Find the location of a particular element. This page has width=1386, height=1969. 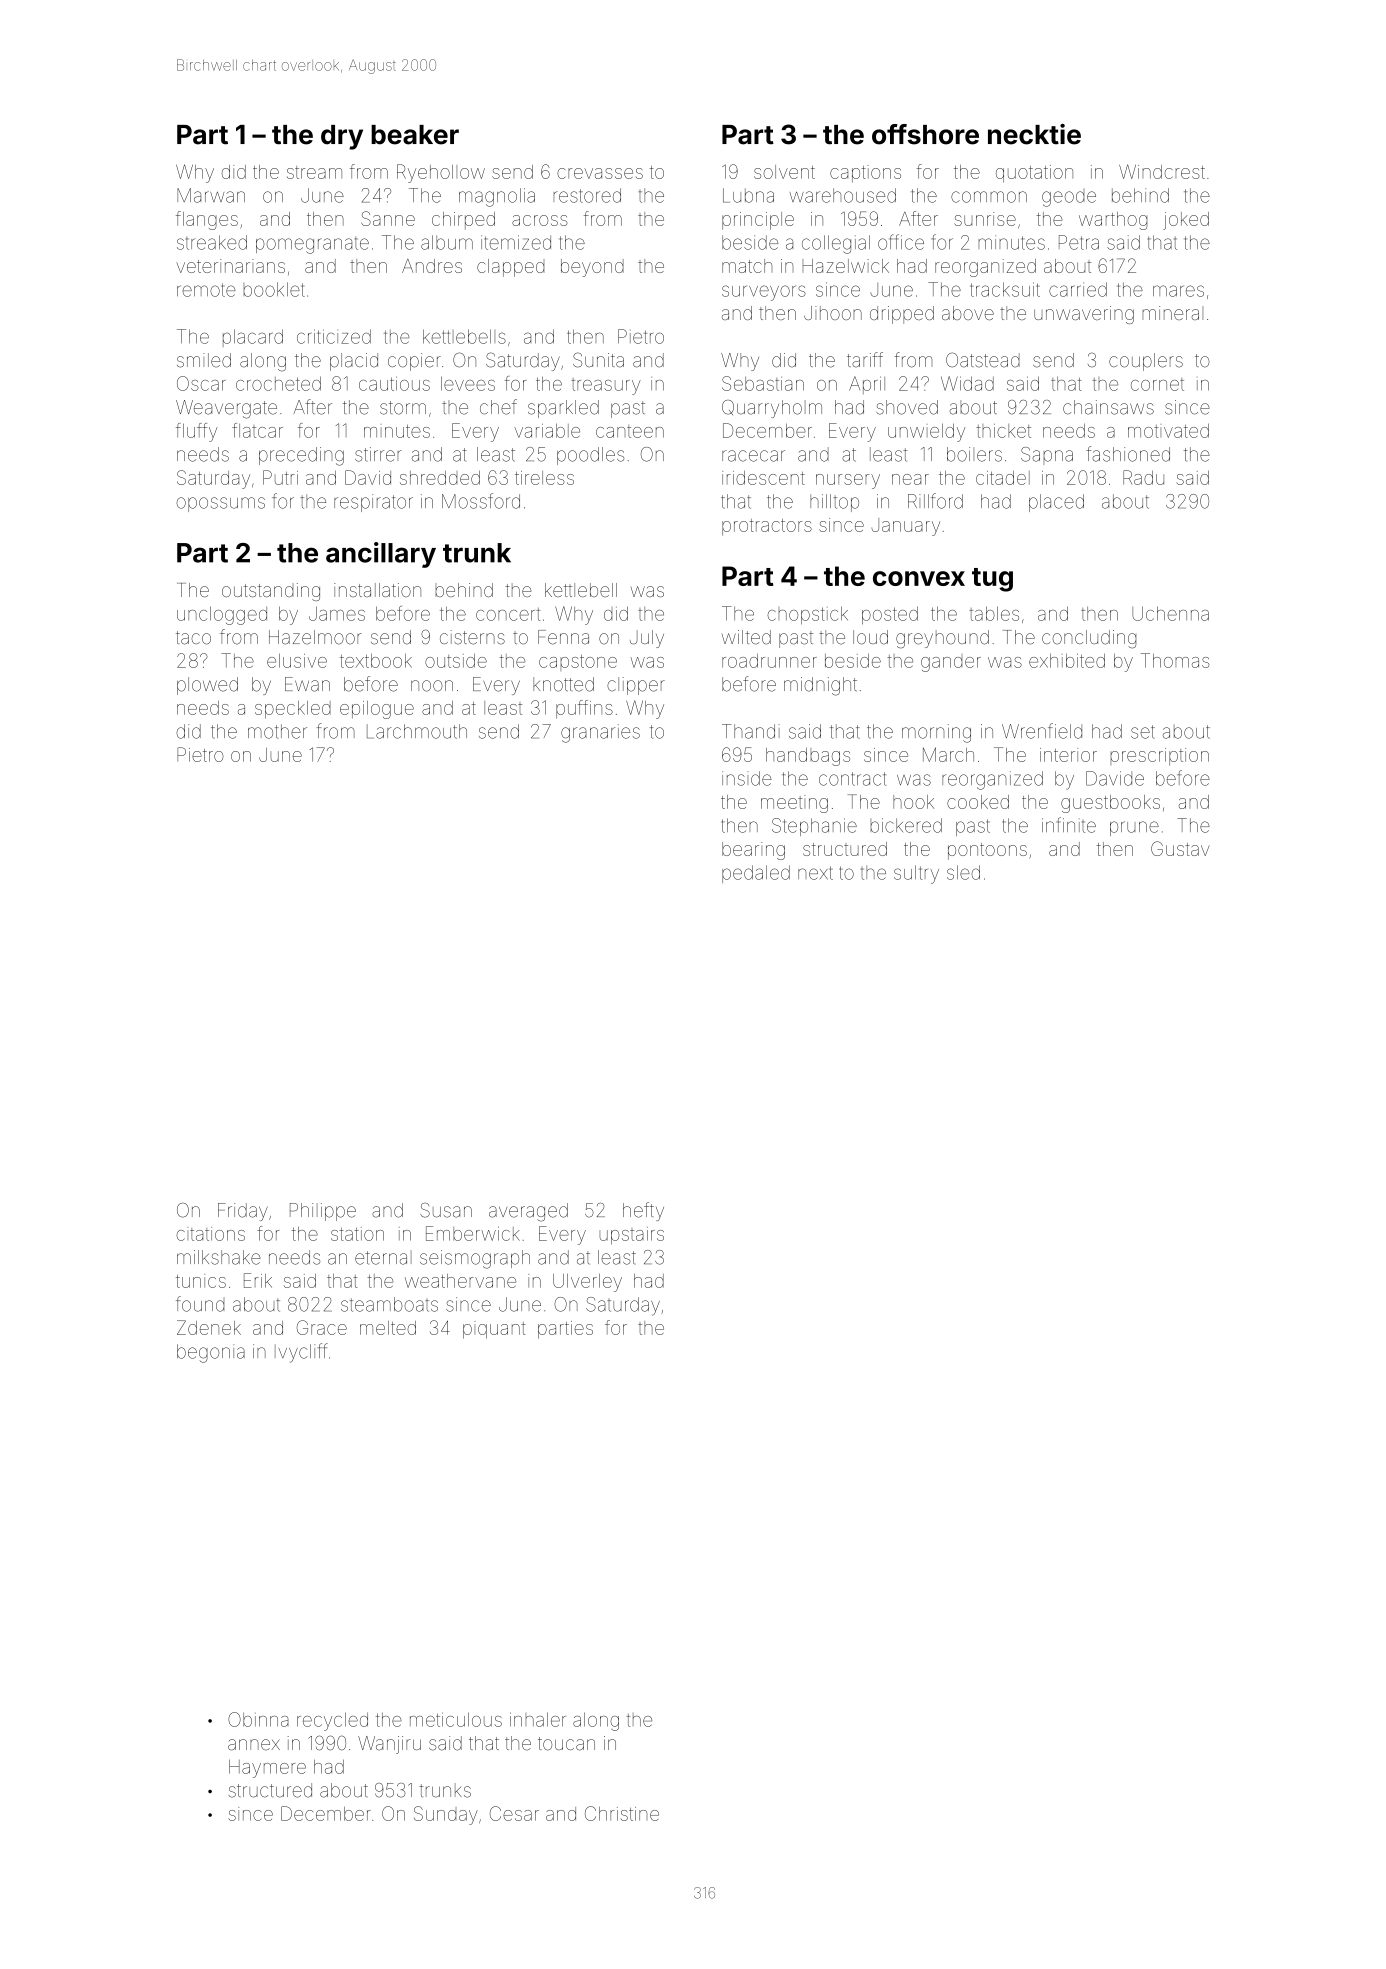

prune is located at coordinates (1134, 828).
